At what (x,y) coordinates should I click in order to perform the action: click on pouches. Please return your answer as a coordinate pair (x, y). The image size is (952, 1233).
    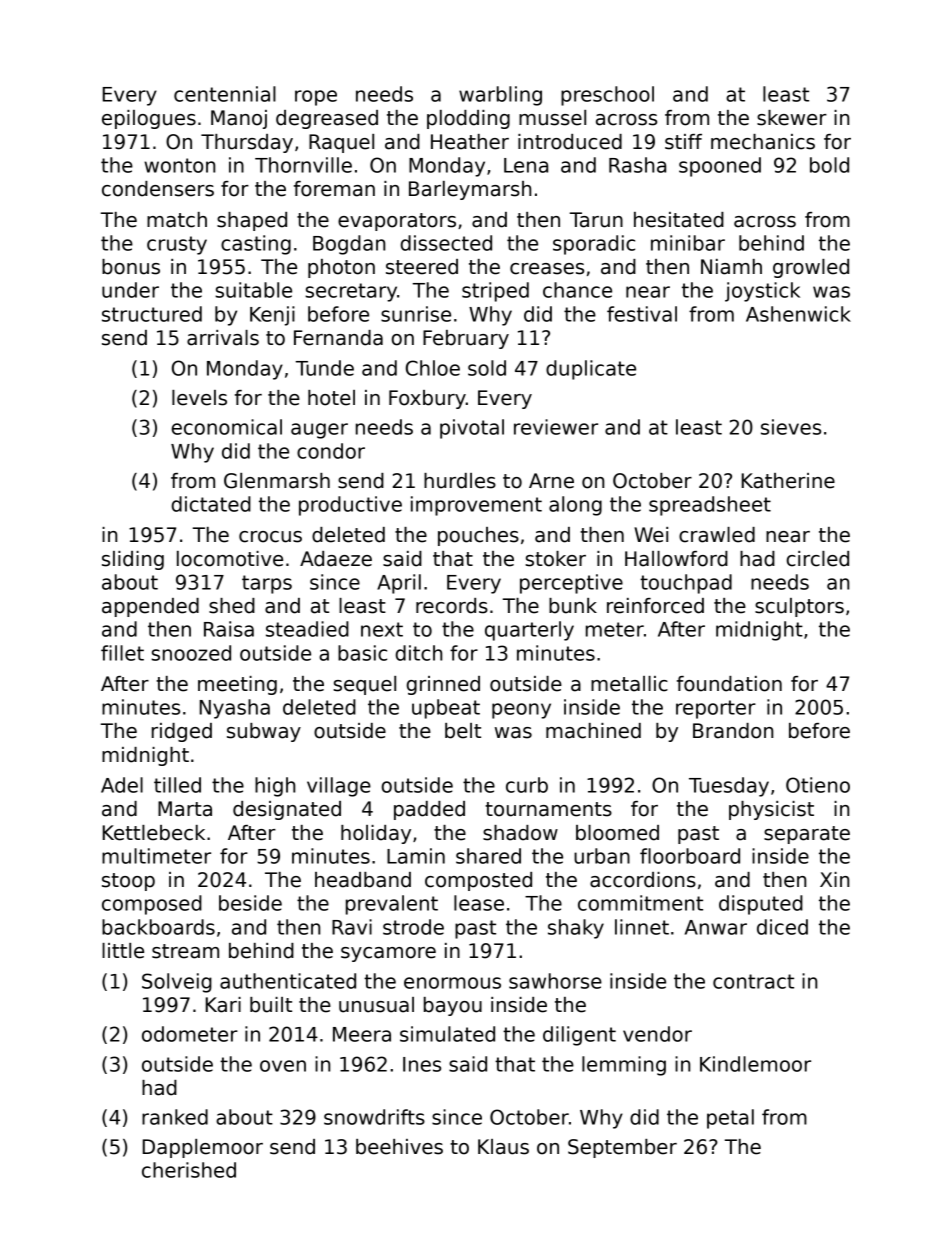
    Looking at the image, I should click on (478, 536).
